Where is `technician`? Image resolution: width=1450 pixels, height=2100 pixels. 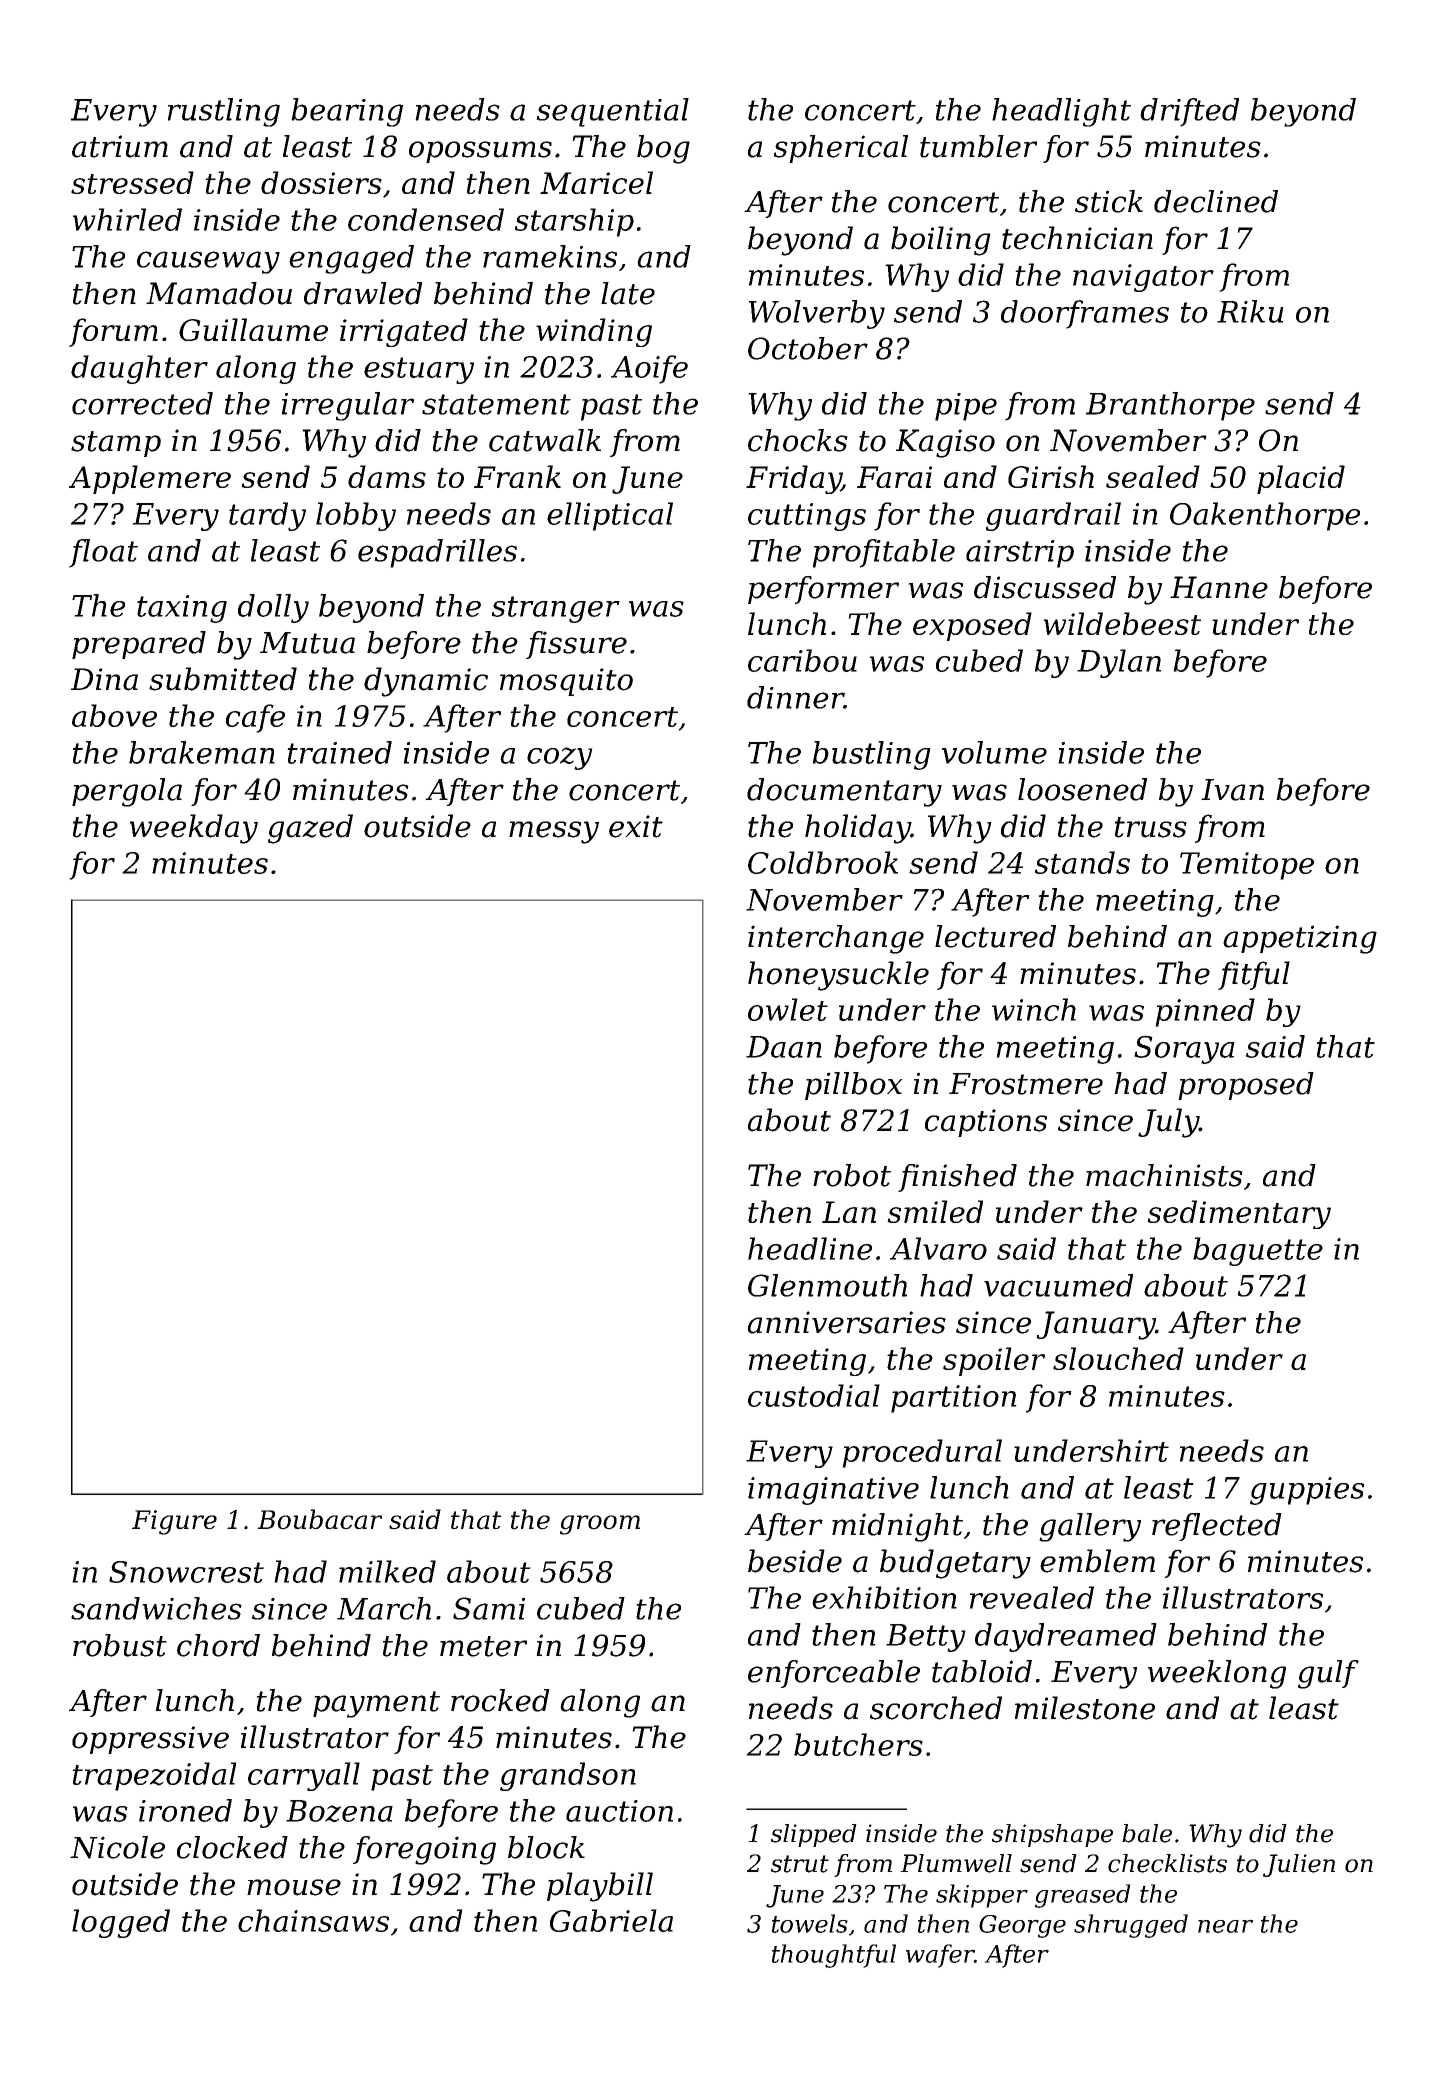 technician is located at coordinates (1077, 238).
